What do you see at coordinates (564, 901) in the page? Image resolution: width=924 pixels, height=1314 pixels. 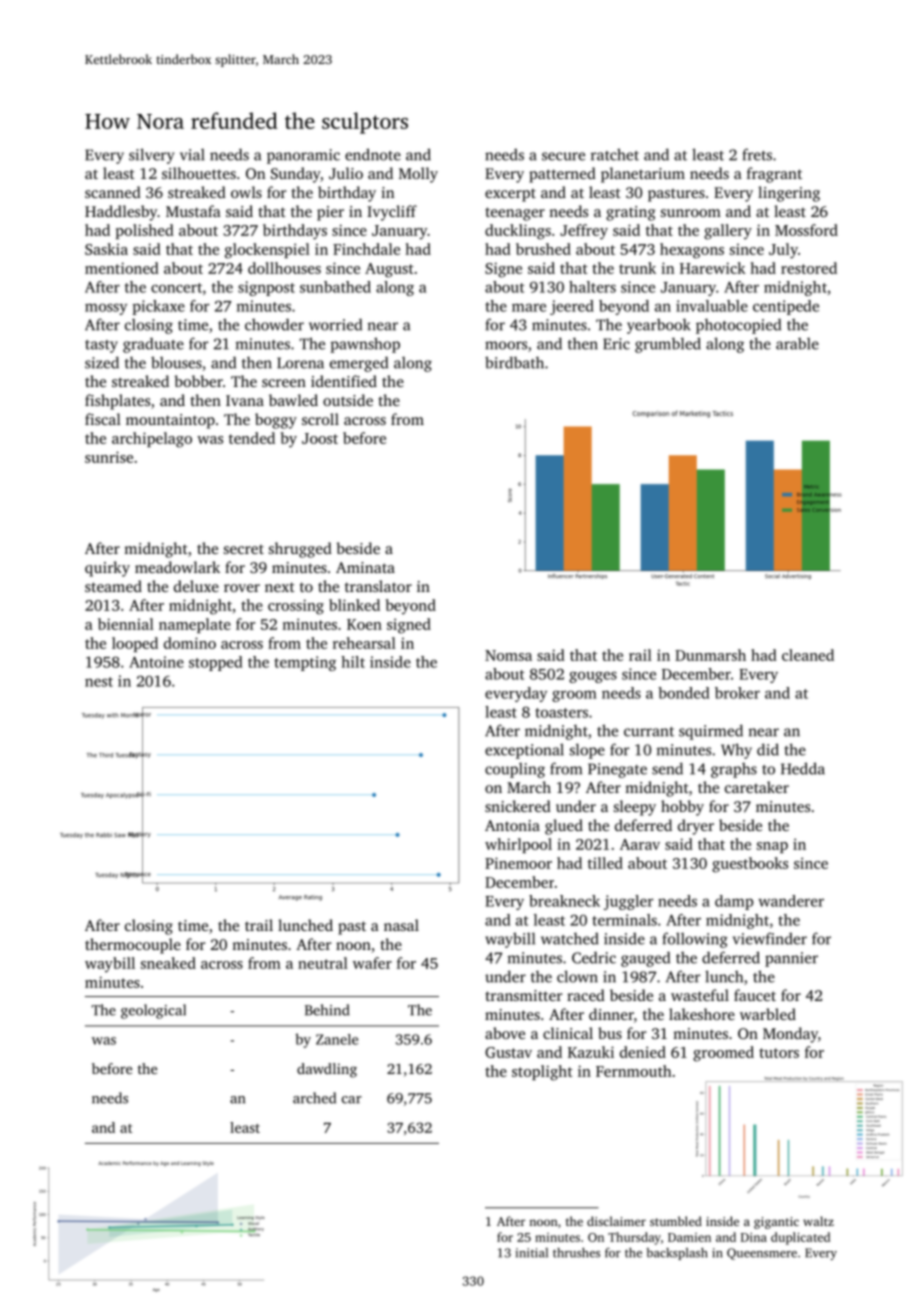 I see `breakneck` at bounding box center [564, 901].
